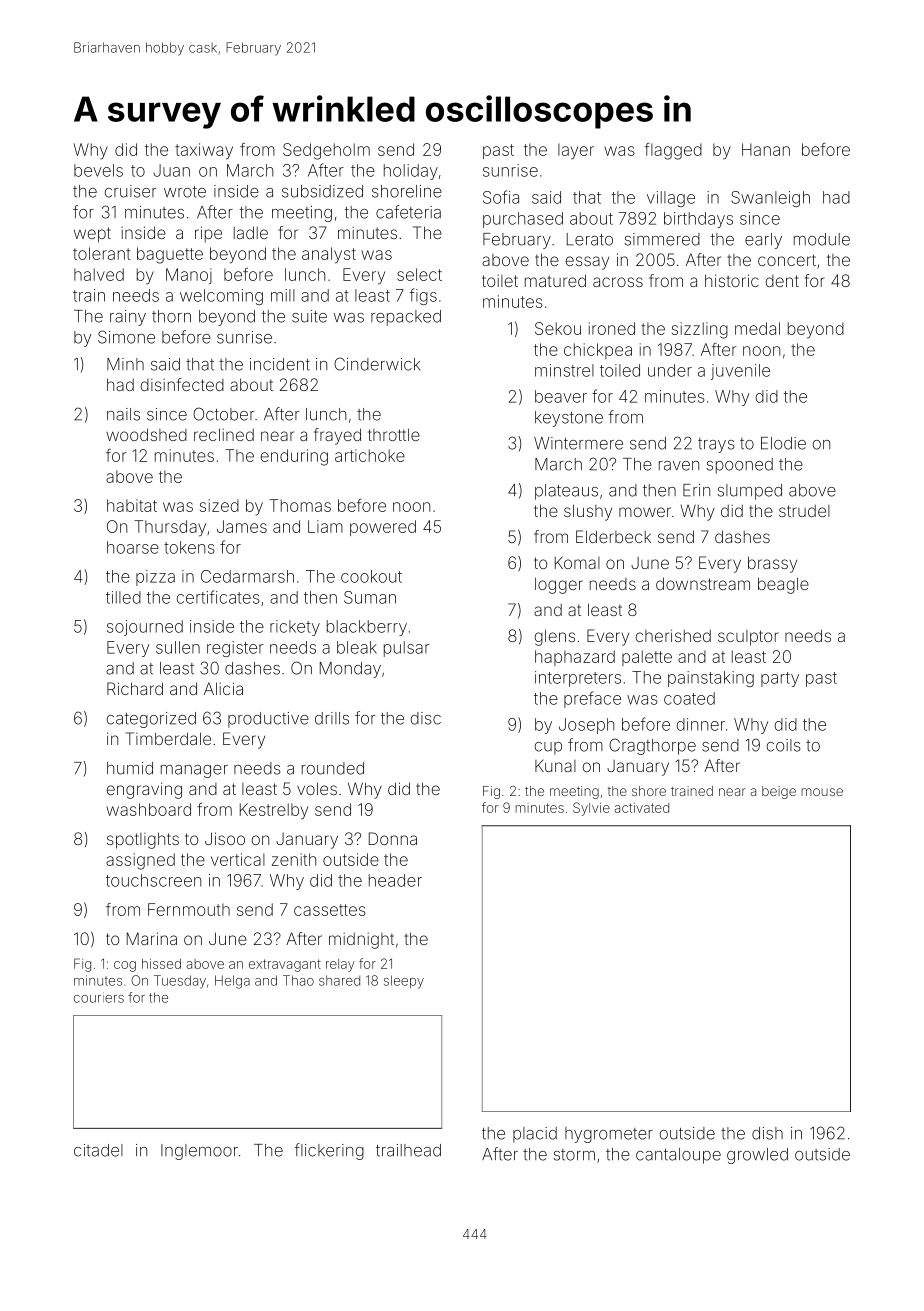 This page has width=924, height=1311. What do you see at coordinates (99, 997) in the page?
I see `couriers` at bounding box center [99, 997].
